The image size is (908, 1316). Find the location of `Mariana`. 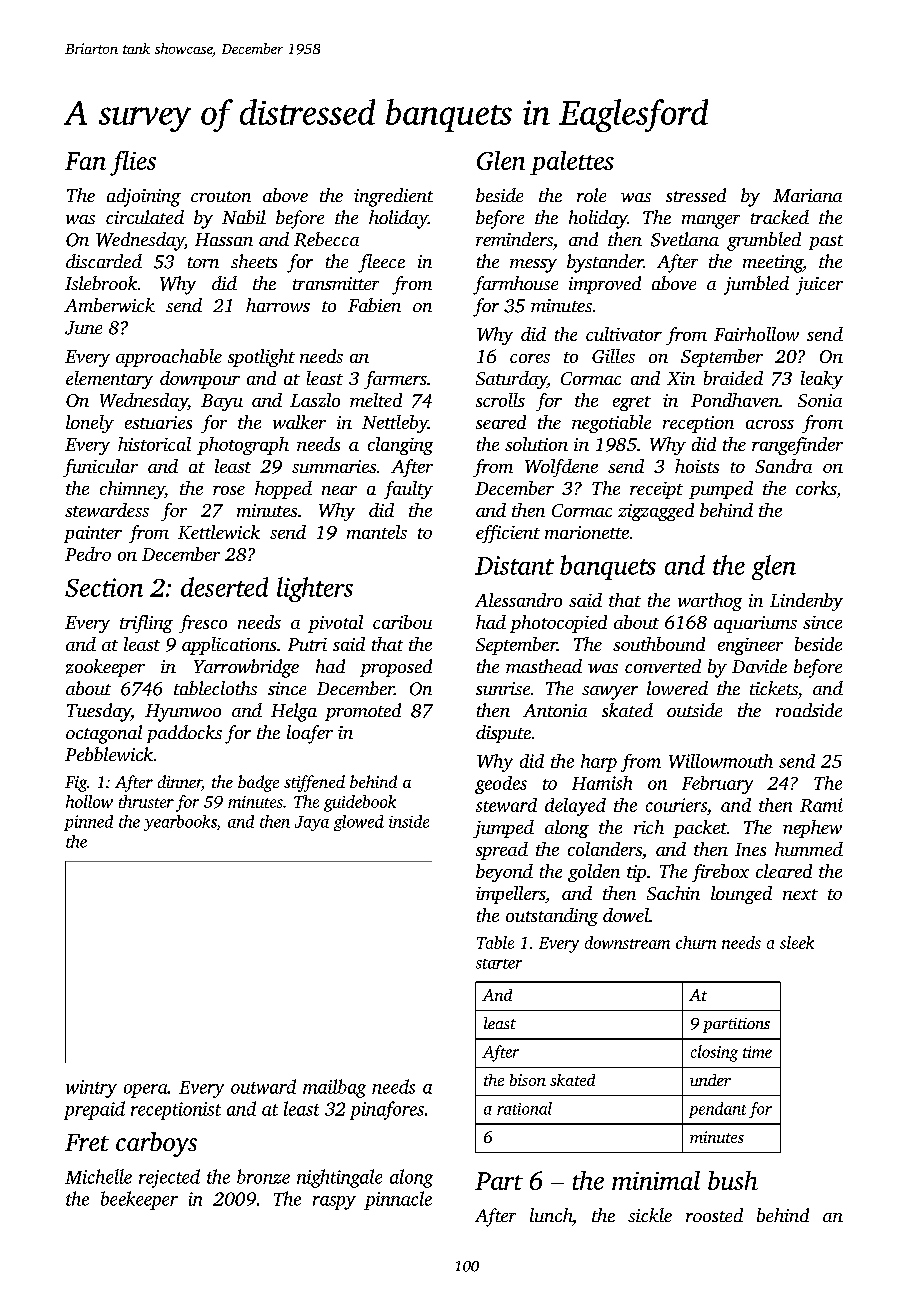

Mariana is located at coordinates (807, 195).
